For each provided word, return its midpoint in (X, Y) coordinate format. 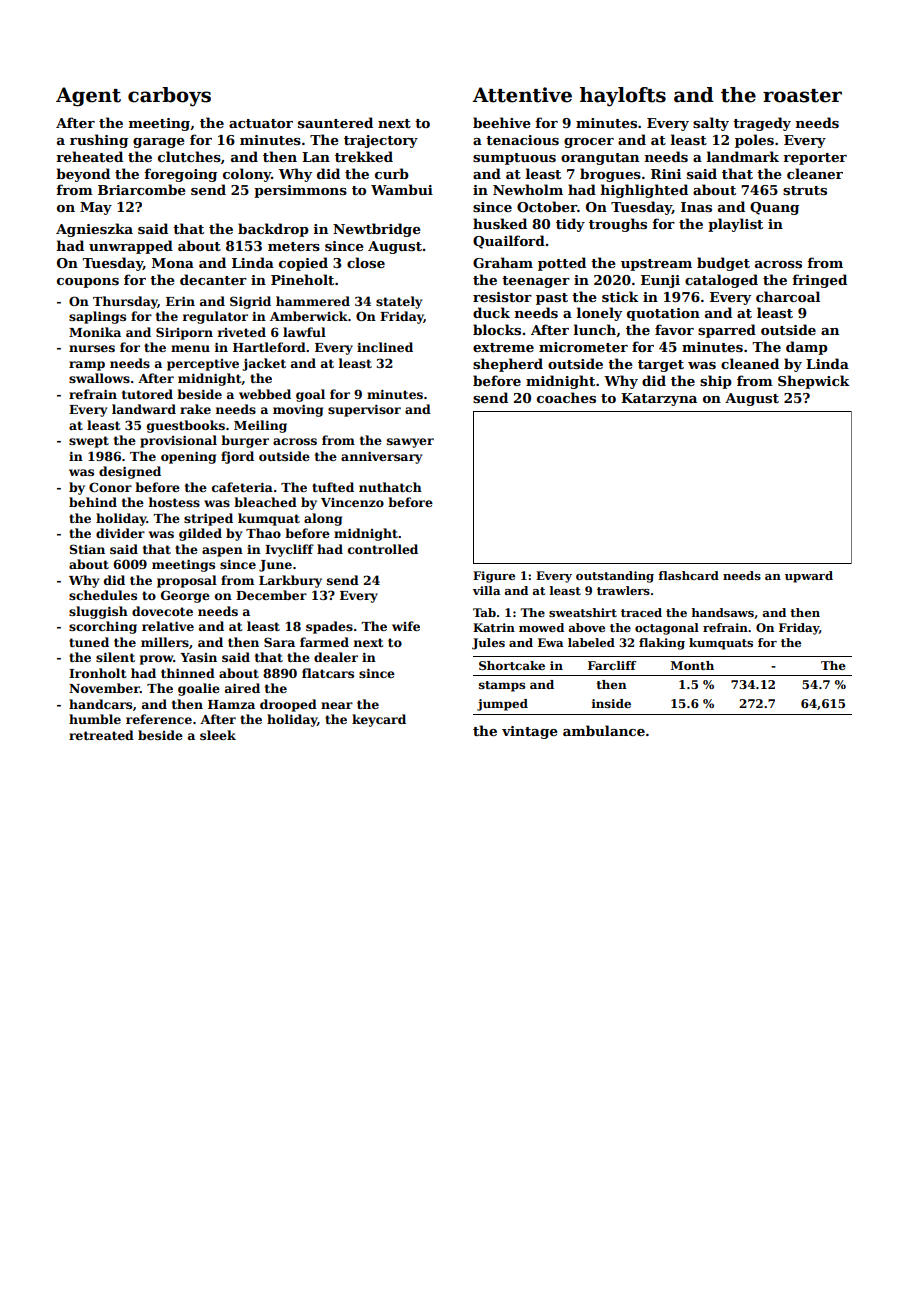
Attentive (522, 95)
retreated (101, 735)
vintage (530, 732)
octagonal (667, 629)
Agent (88, 97)
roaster (802, 96)
